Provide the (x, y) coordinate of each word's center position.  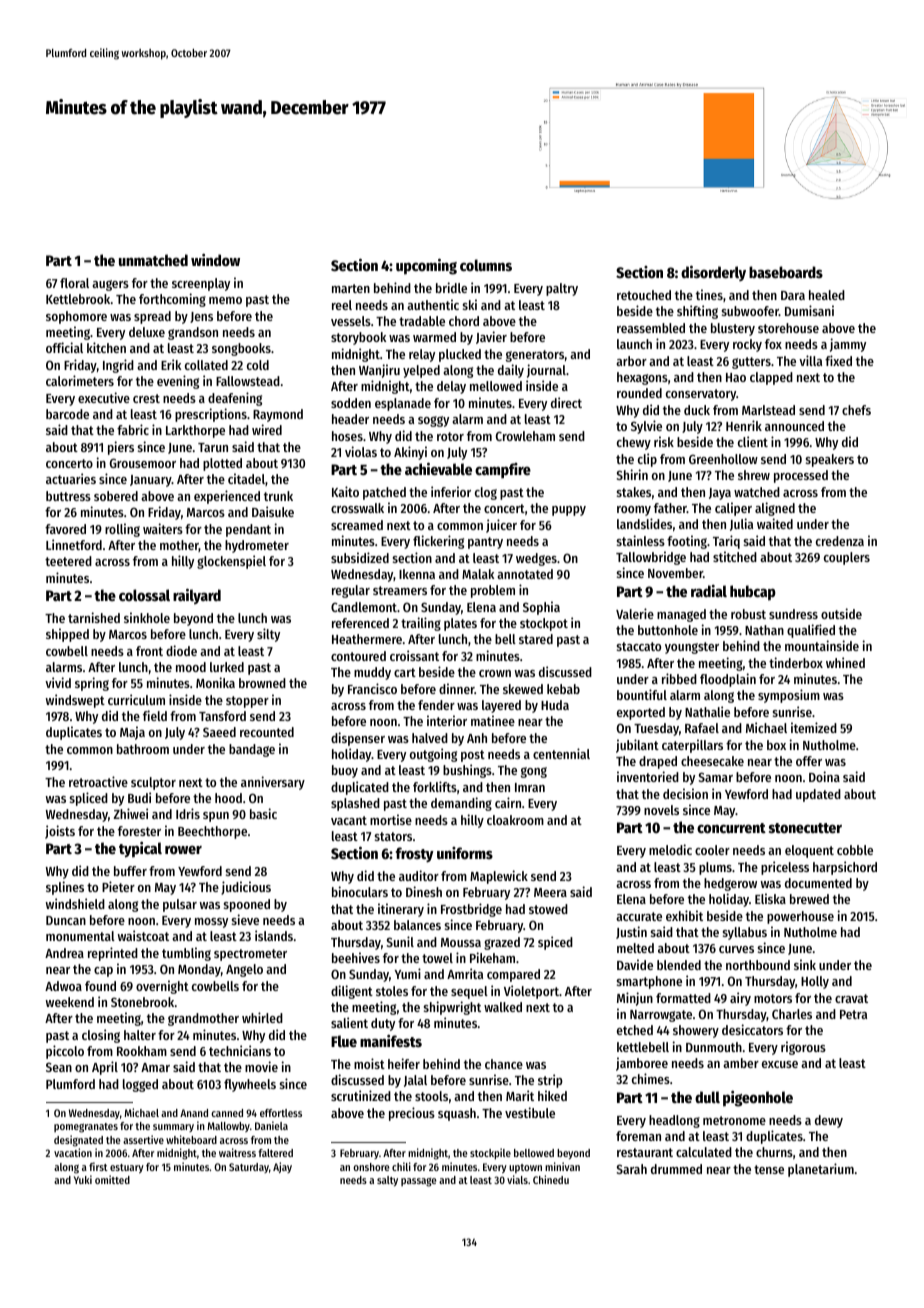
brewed (809, 899)
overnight (162, 987)
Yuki (83, 1179)
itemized (814, 727)
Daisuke (273, 511)
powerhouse (800, 917)
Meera (550, 892)
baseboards (786, 272)
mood (191, 667)
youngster (692, 648)
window (215, 259)
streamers (400, 590)
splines (65, 888)
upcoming (426, 266)
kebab (563, 689)
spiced (555, 943)
